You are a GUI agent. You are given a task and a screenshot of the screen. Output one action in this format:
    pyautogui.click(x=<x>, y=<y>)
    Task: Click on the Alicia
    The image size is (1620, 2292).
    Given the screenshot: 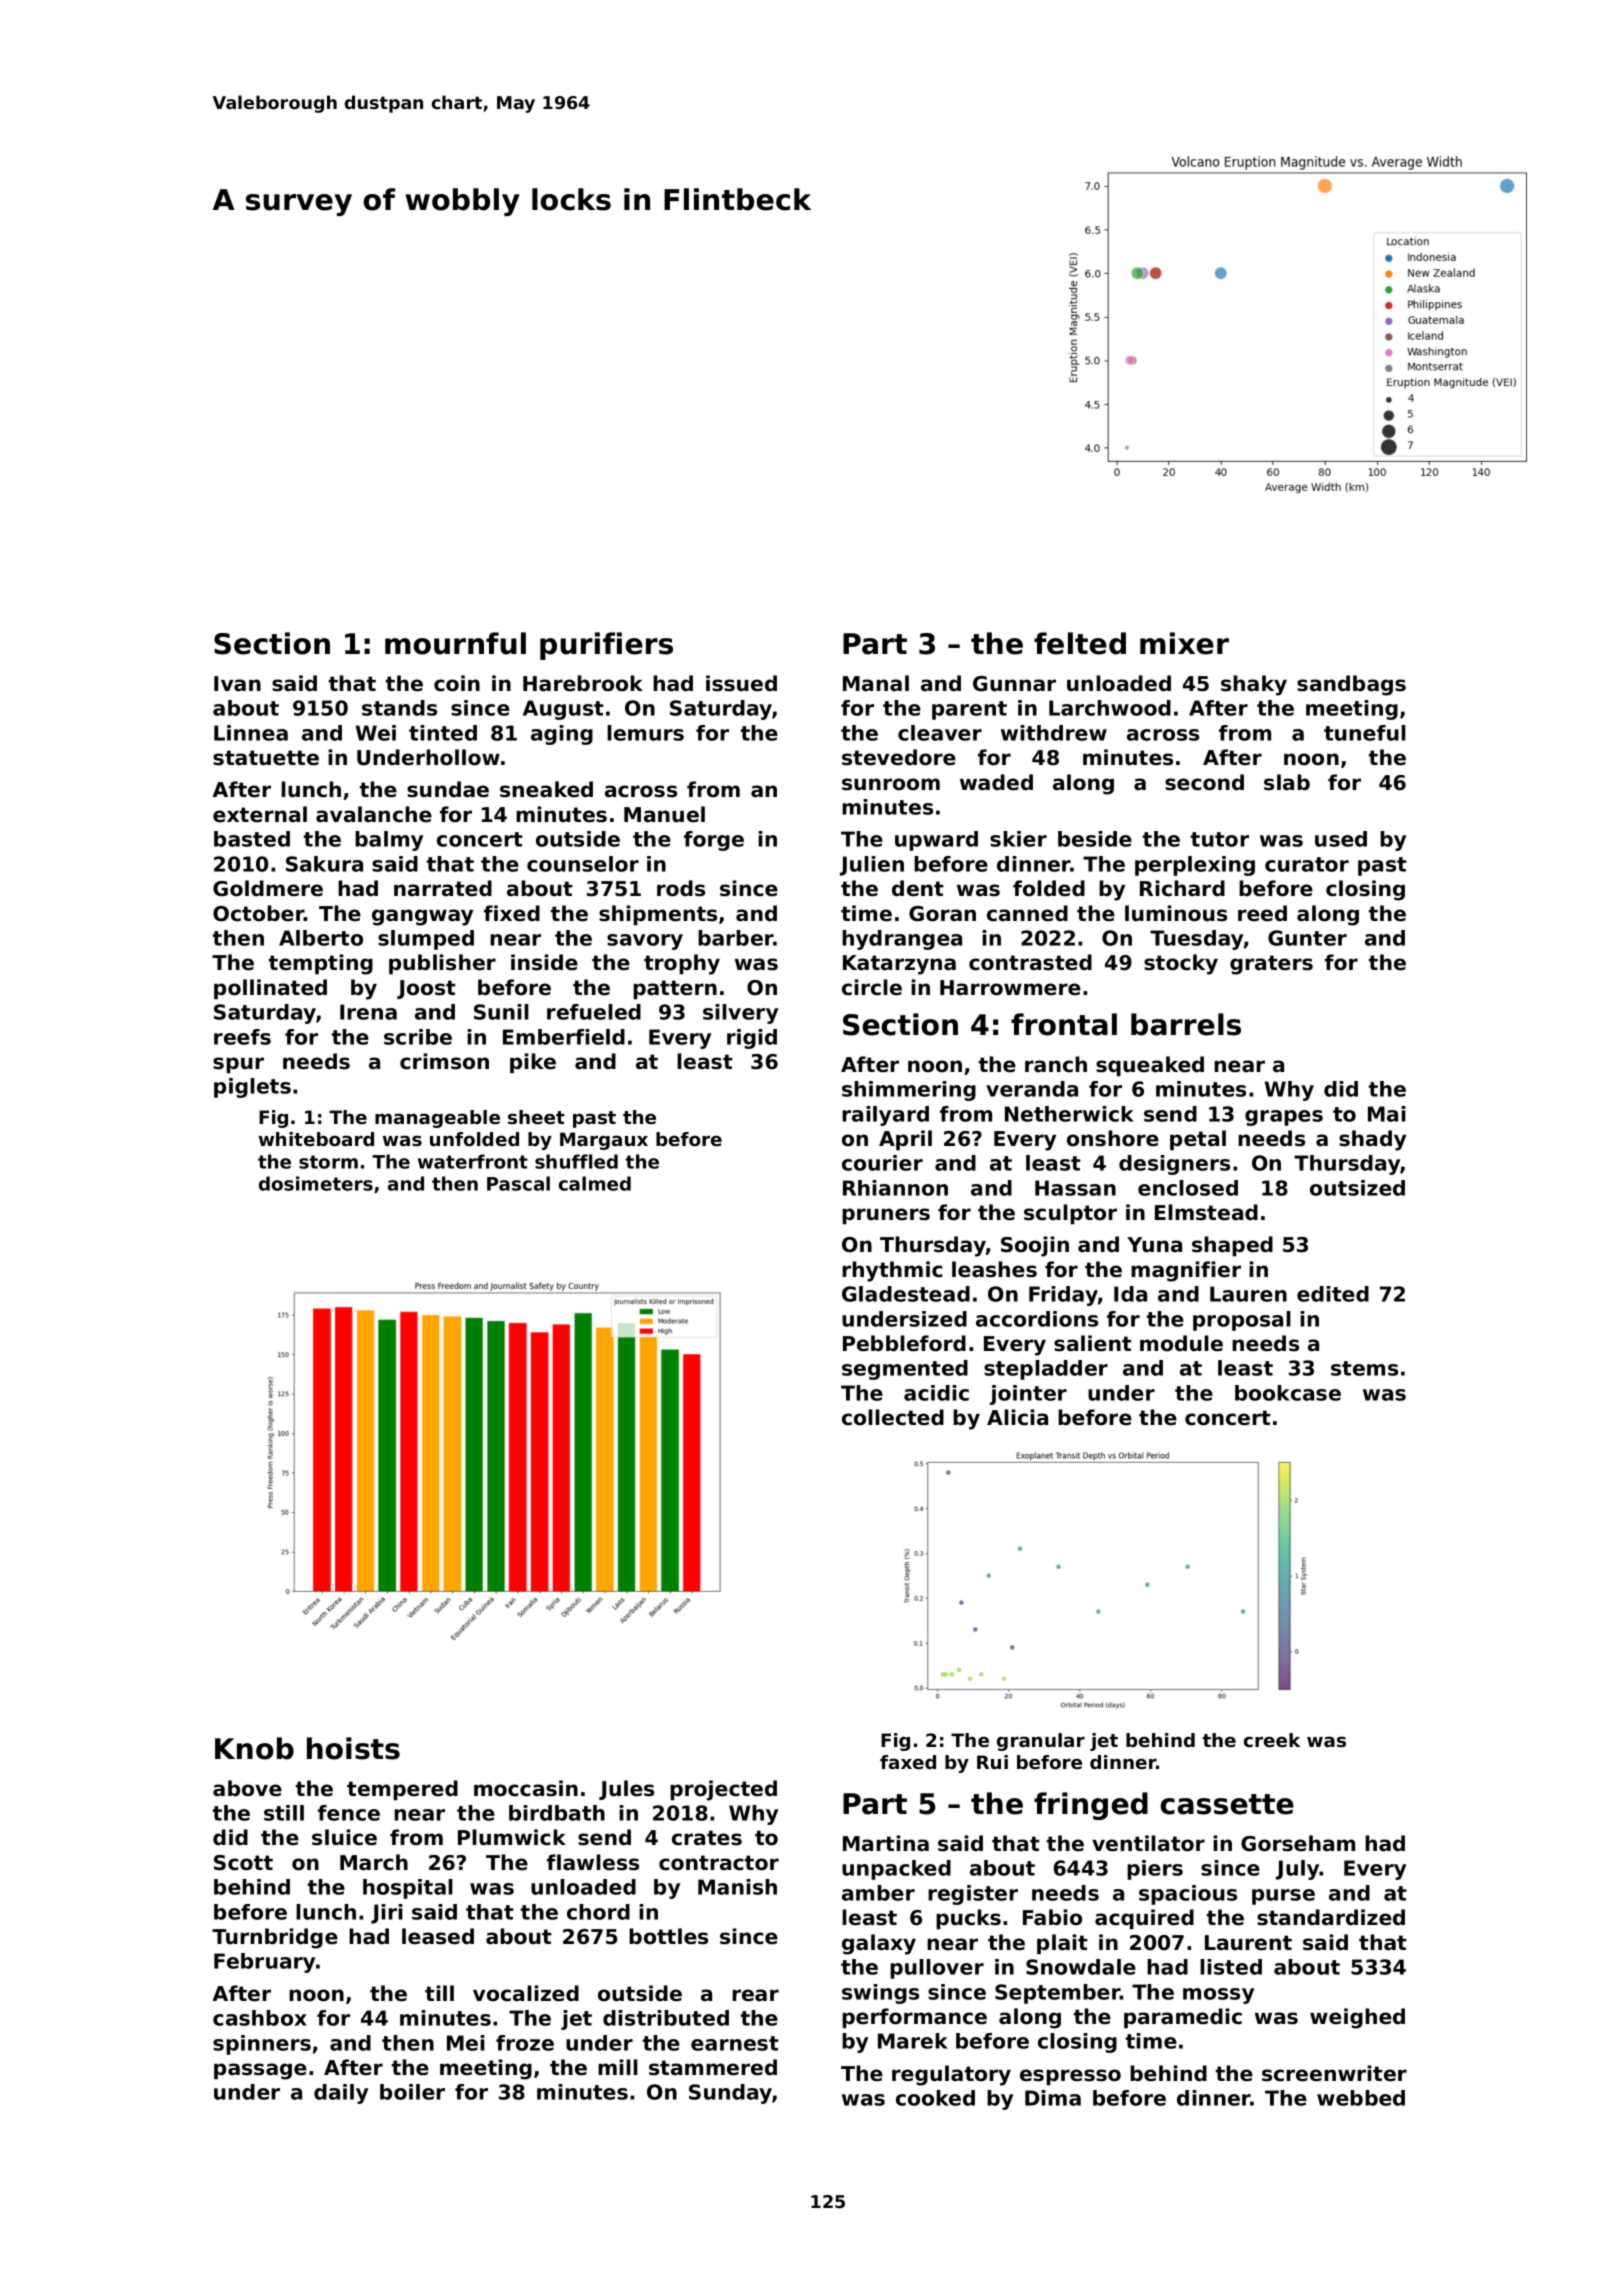 What is the action you would take?
    pyautogui.click(x=1017, y=1417)
